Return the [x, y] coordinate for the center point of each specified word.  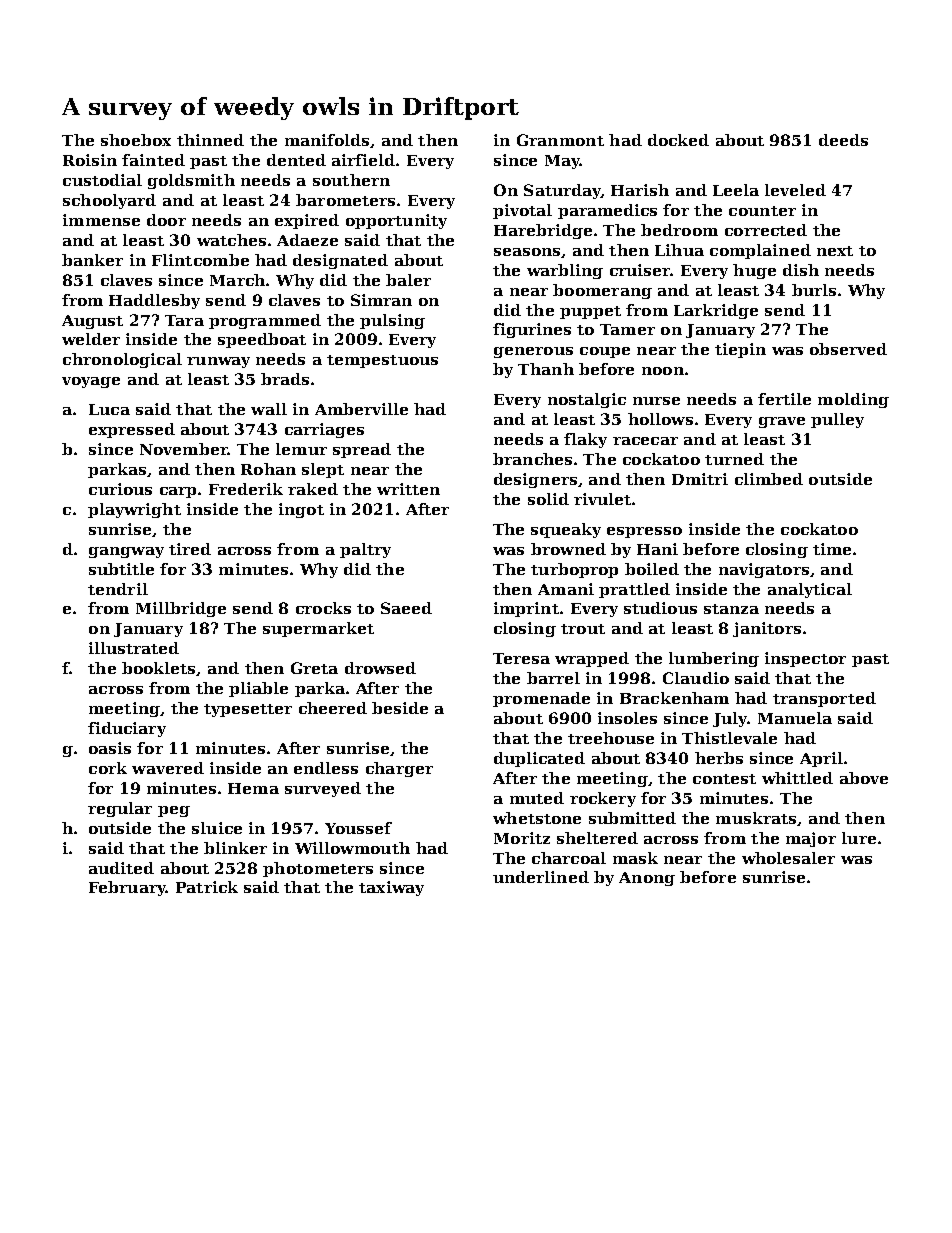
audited [121, 868]
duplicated [539, 759]
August [92, 322]
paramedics [607, 211]
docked [678, 140]
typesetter [248, 710]
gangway [126, 552]
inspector [805, 659]
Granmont [560, 140]
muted [537, 798]
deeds [843, 140]
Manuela [795, 718]
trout [583, 629]
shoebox [136, 140]
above [864, 778]
